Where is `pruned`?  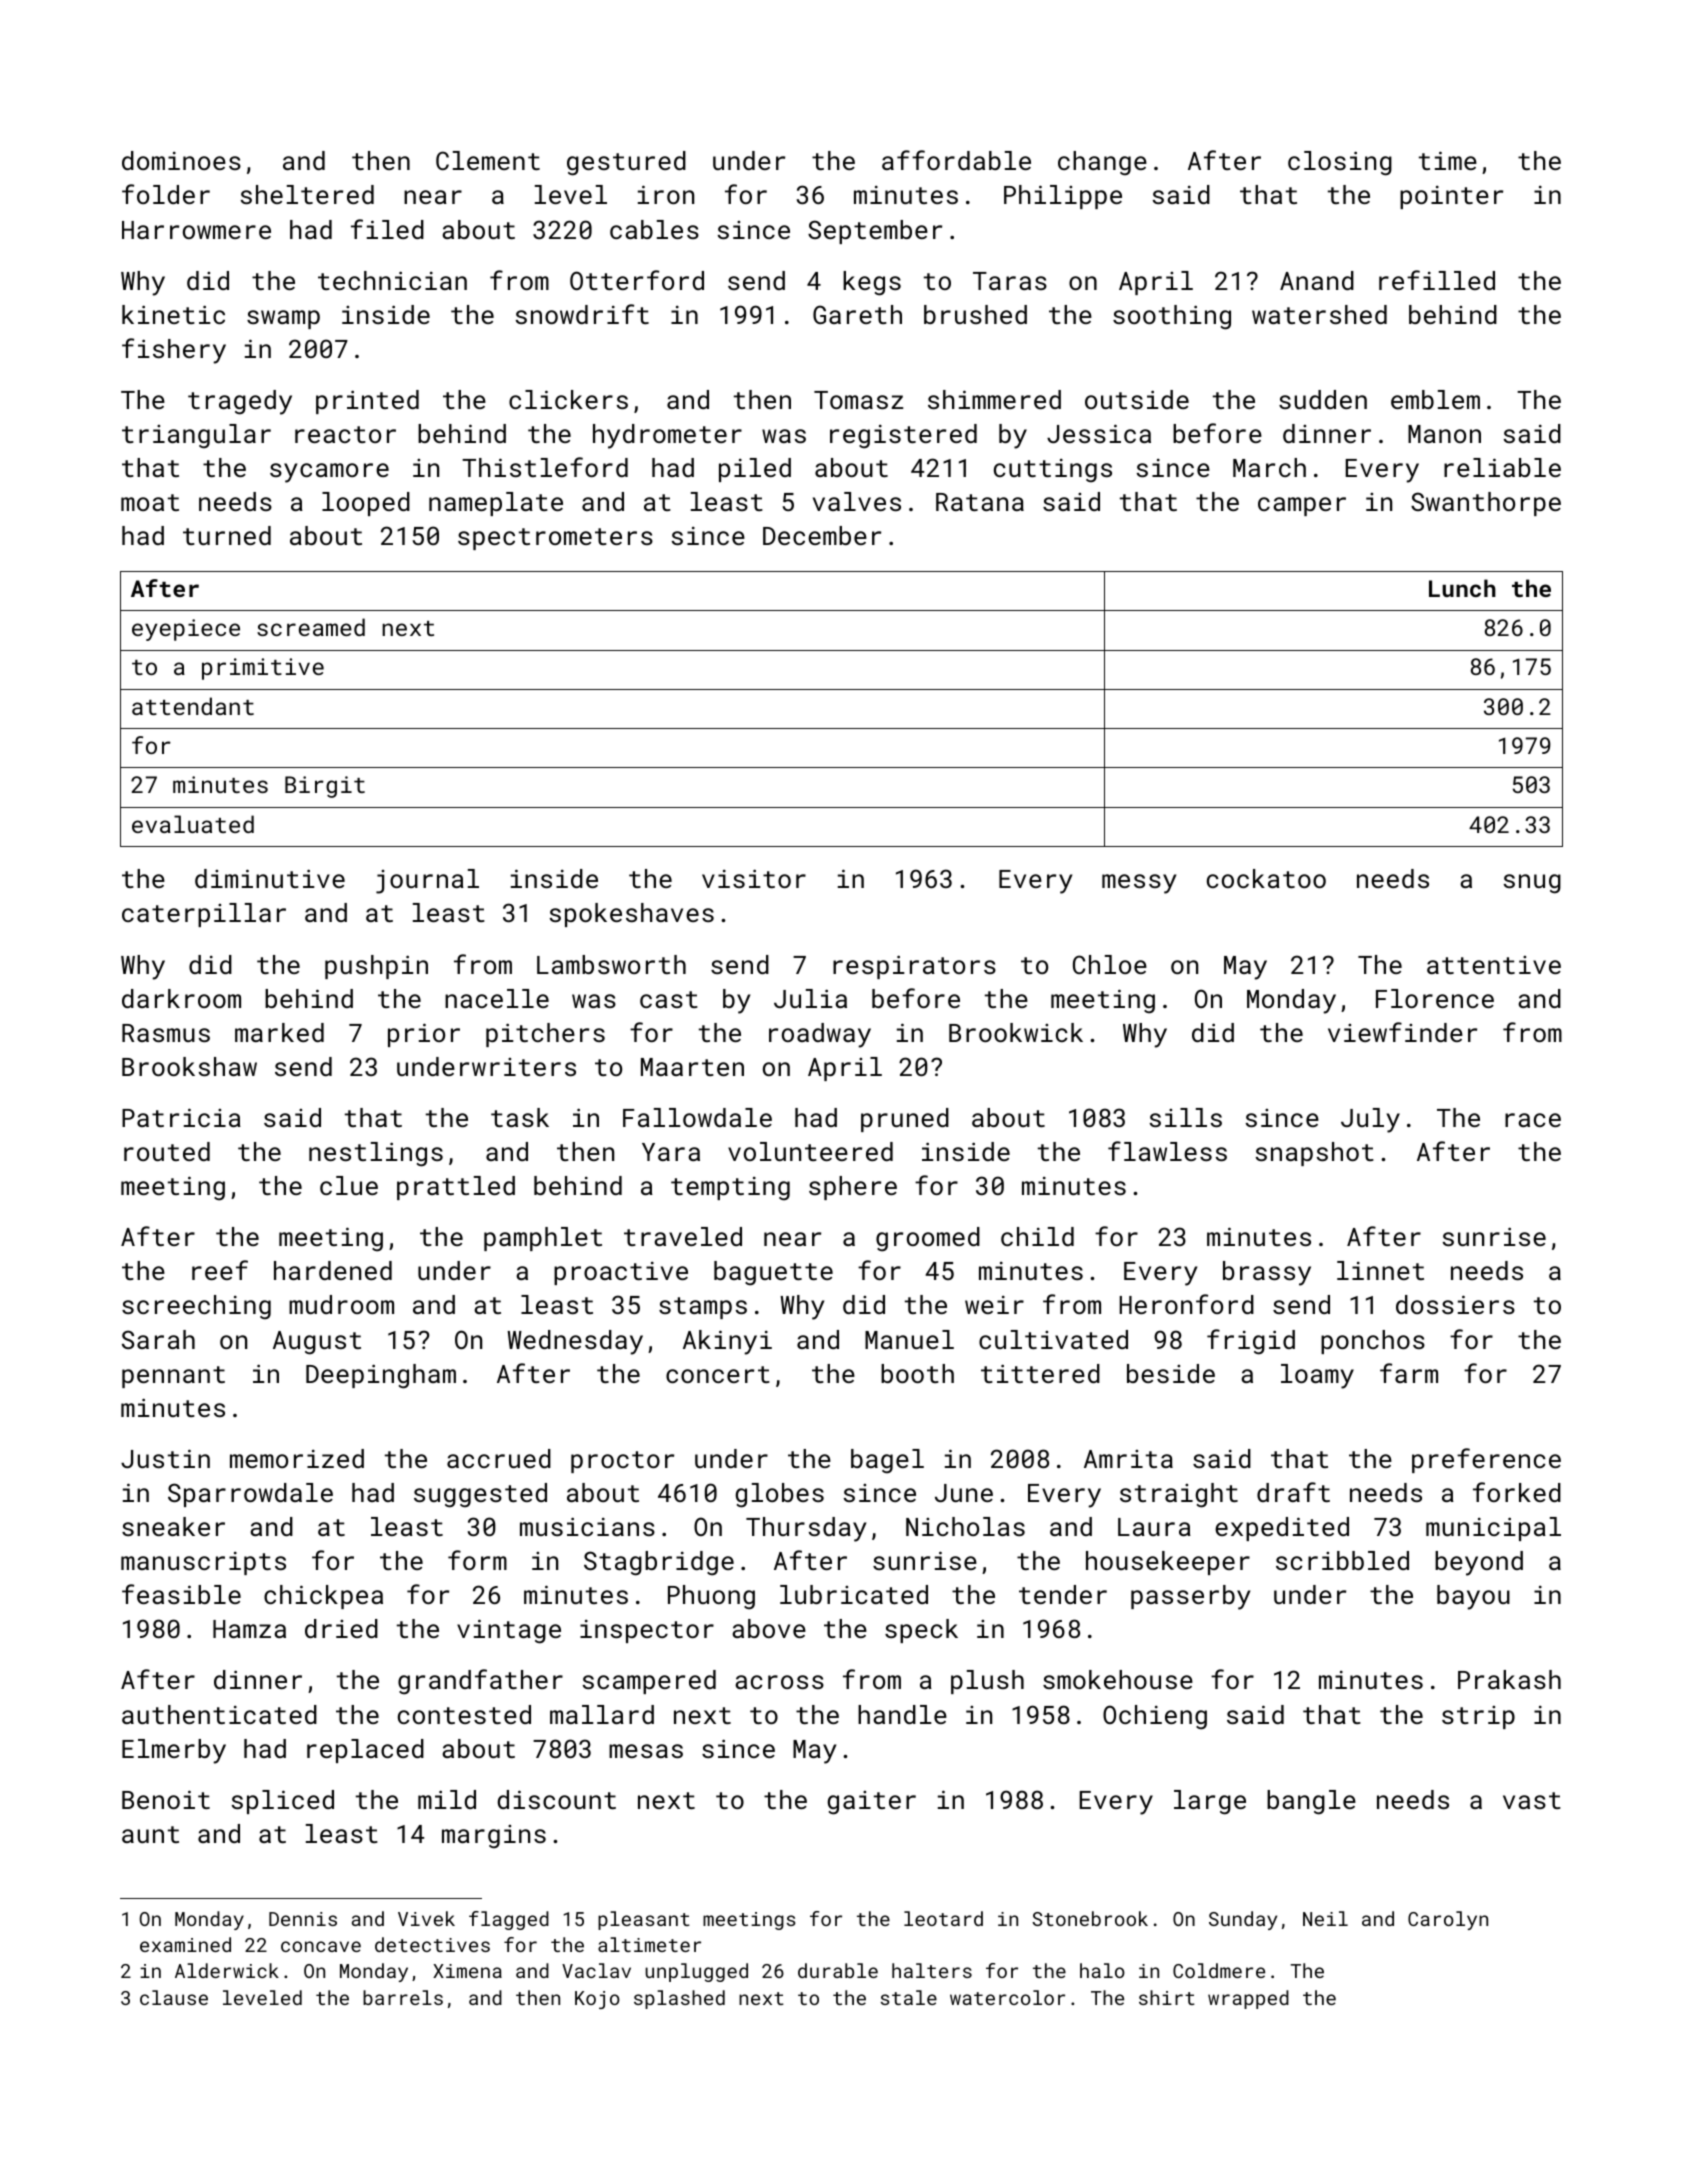
pruned is located at coordinates (905, 1120).
